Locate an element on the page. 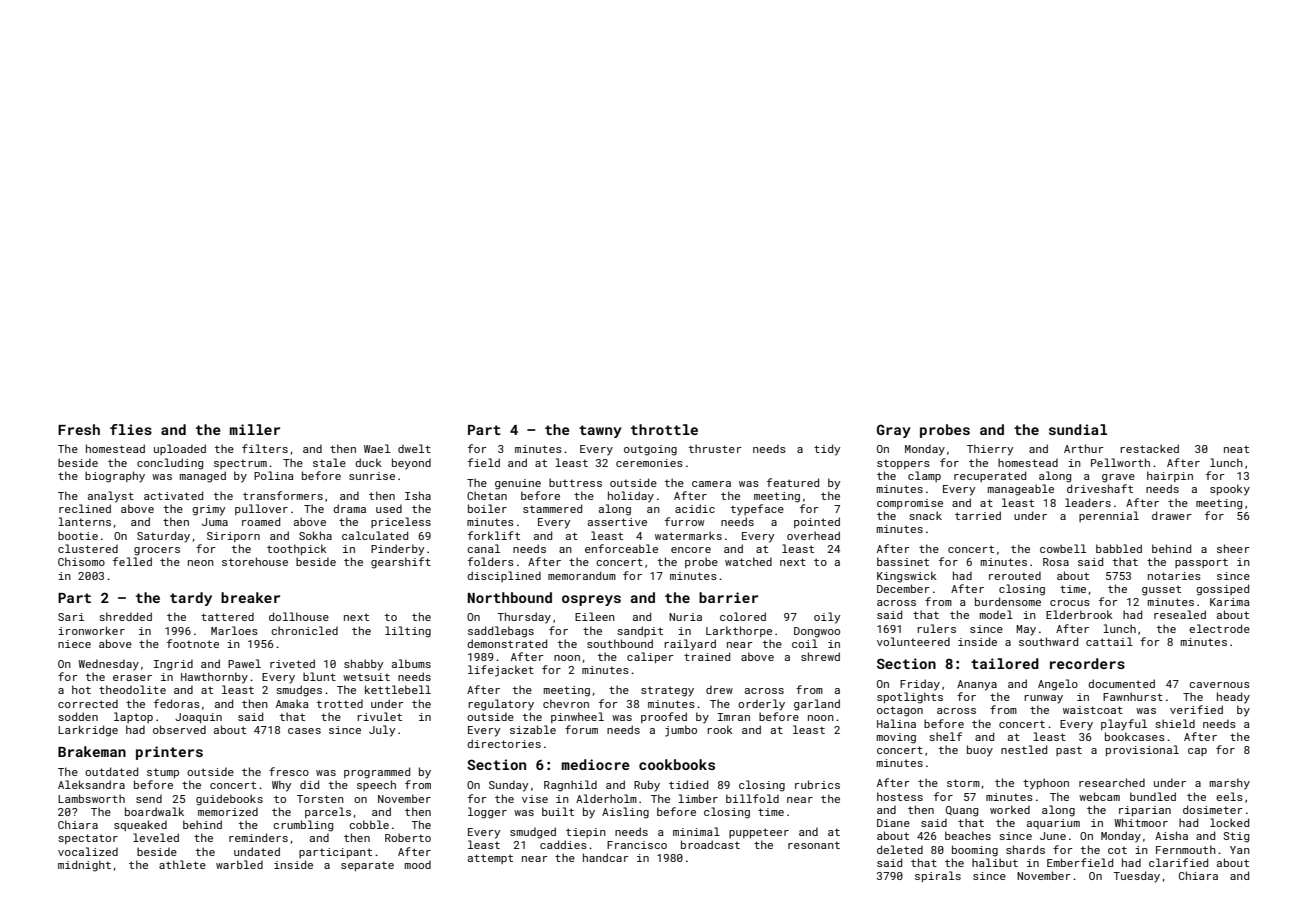 The image size is (1308, 924). Tuesday is located at coordinates (1136, 877).
